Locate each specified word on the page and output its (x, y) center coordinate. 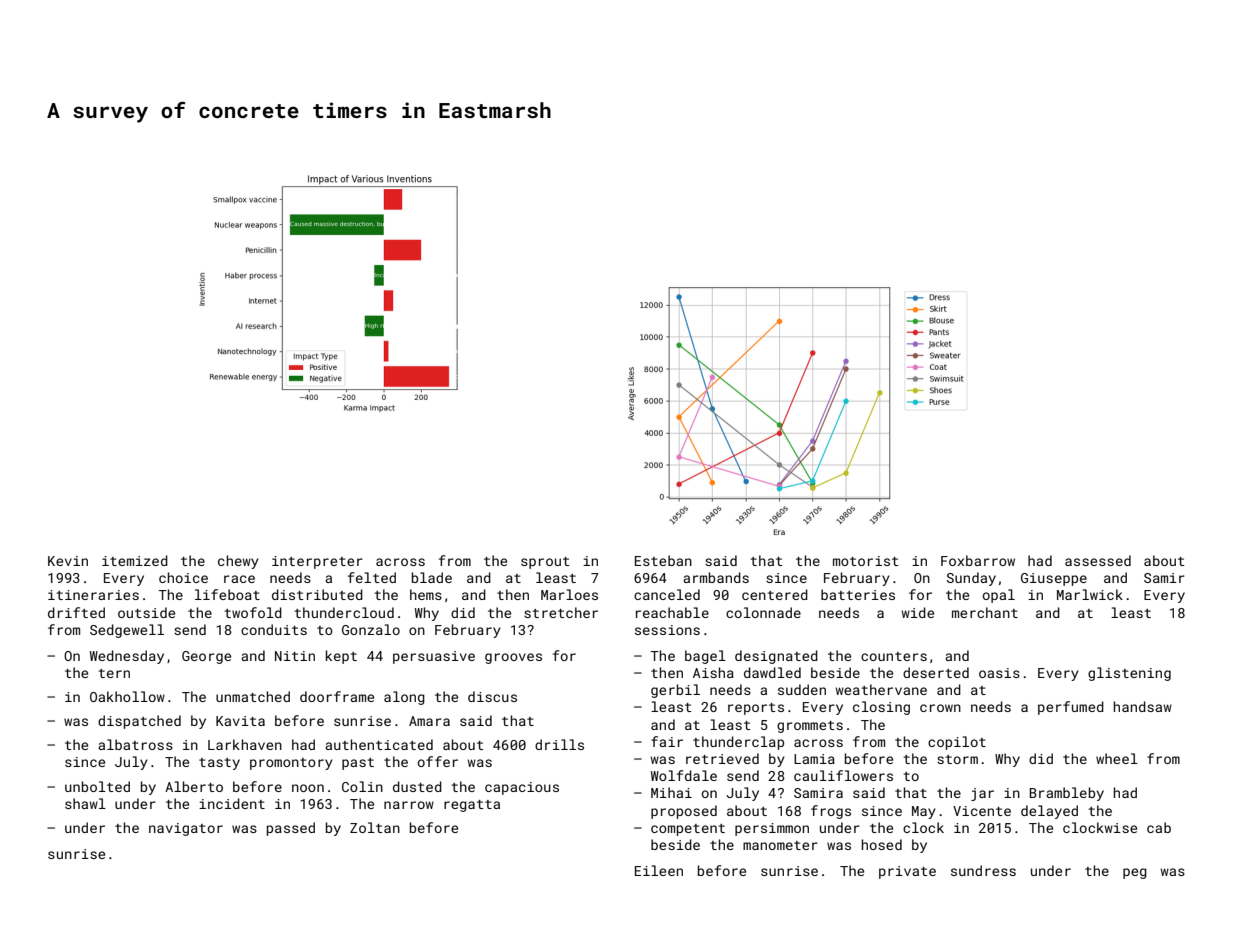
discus (492, 696)
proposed (684, 812)
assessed (1098, 560)
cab (1159, 827)
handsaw (1143, 706)
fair (667, 741)
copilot (957, 743)
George (206, 657)
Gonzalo (371, 629)
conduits (274, 629)
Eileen (659, 870)
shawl (85, 803)
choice (183, 577)
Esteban (663, 560)
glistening (1129, 674)
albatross (135, 744)
